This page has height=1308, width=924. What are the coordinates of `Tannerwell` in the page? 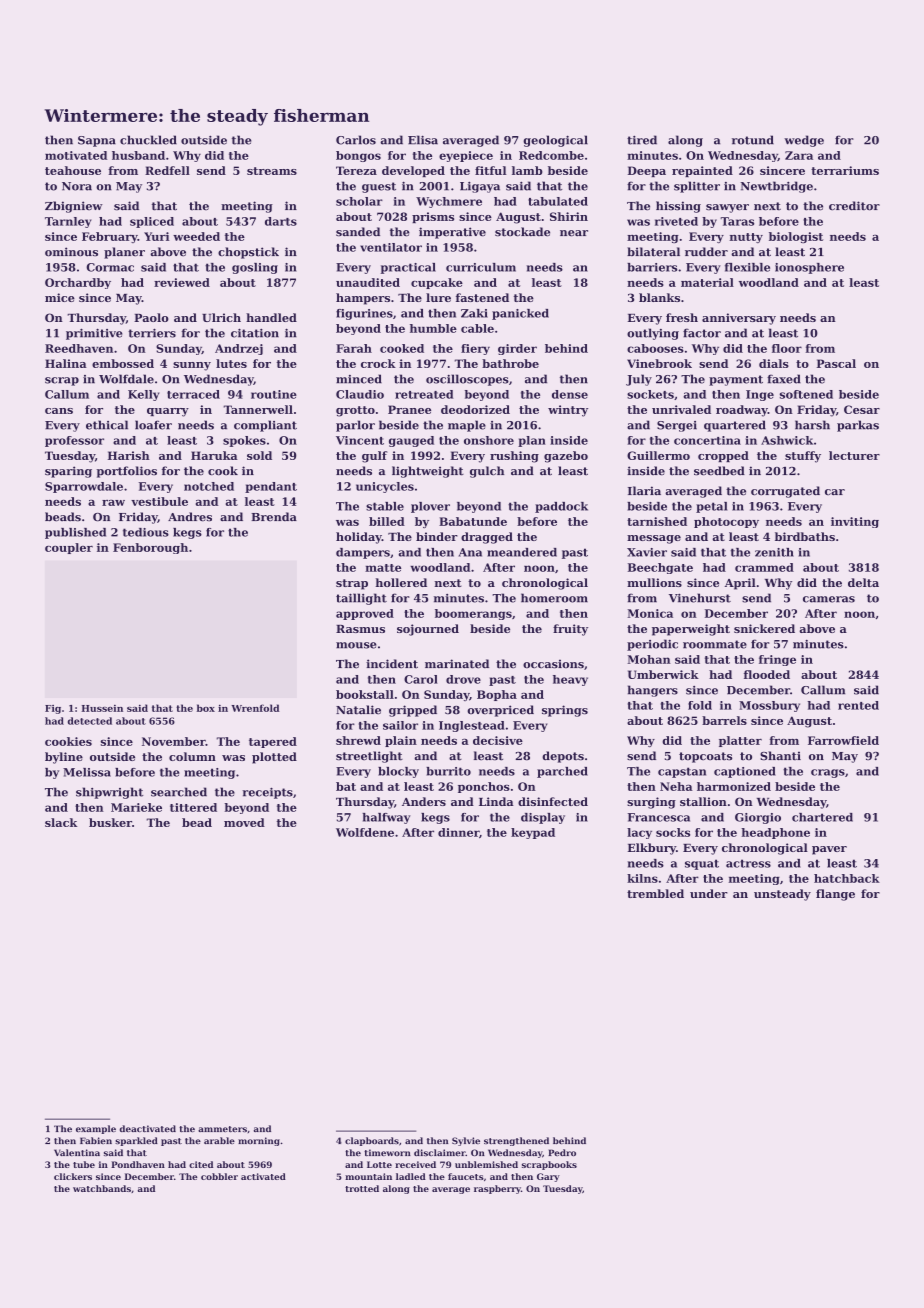 It's located at (258, 409).
